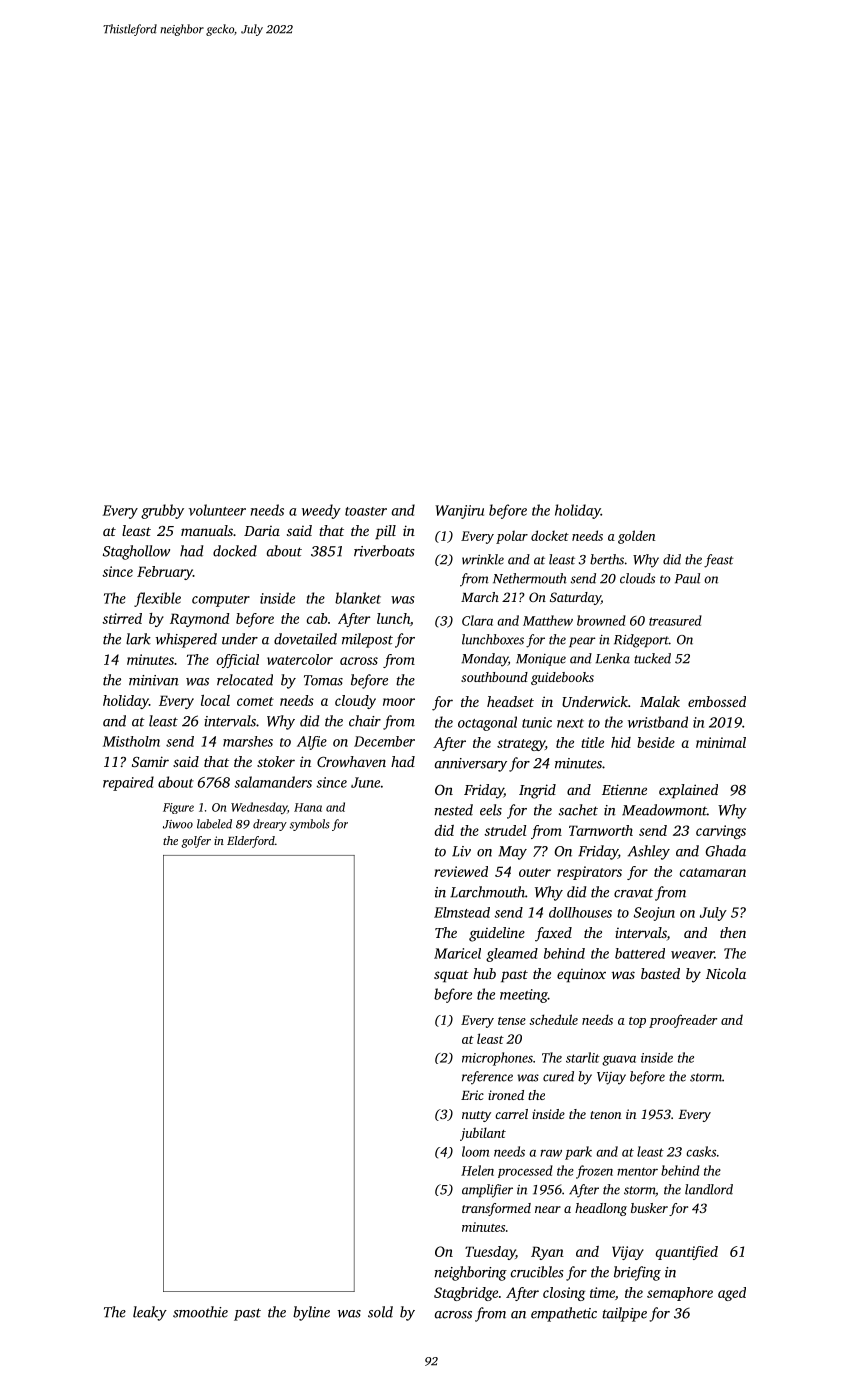 The image size is (849, 1400). I want to click on blanket, so click(358, 598).
